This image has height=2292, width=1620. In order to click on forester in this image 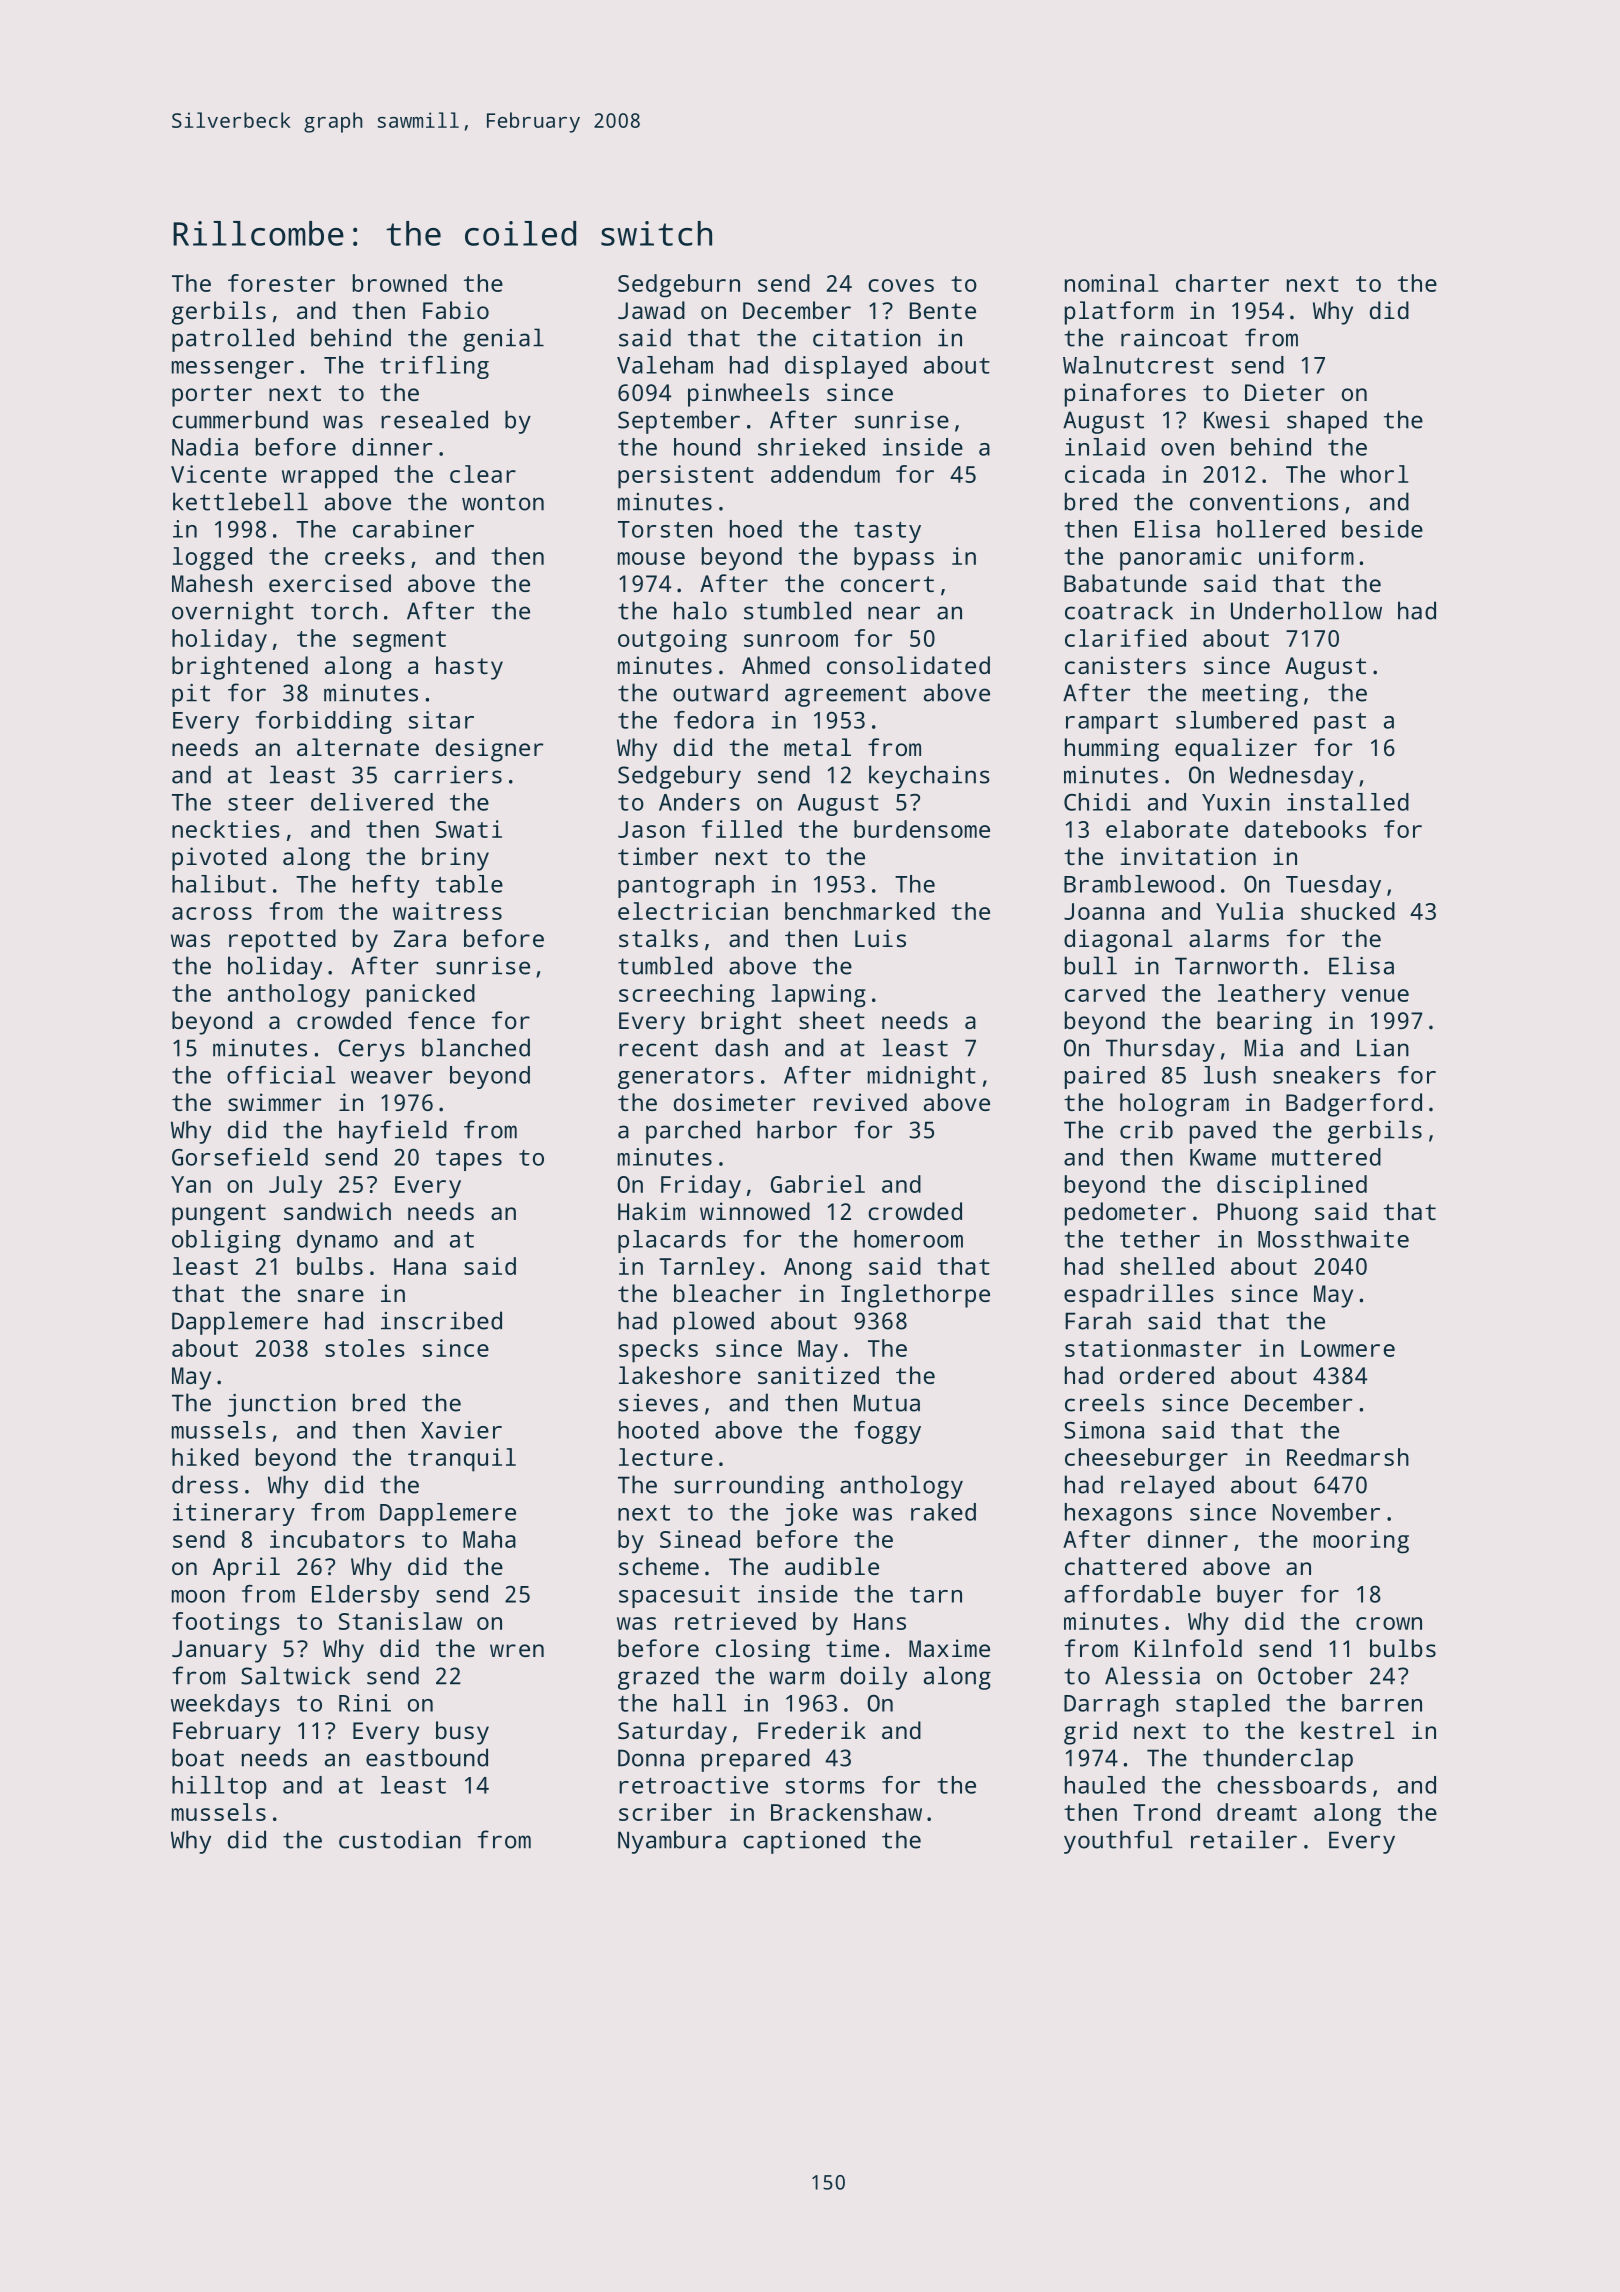, I will do `click(281, 283)`.
